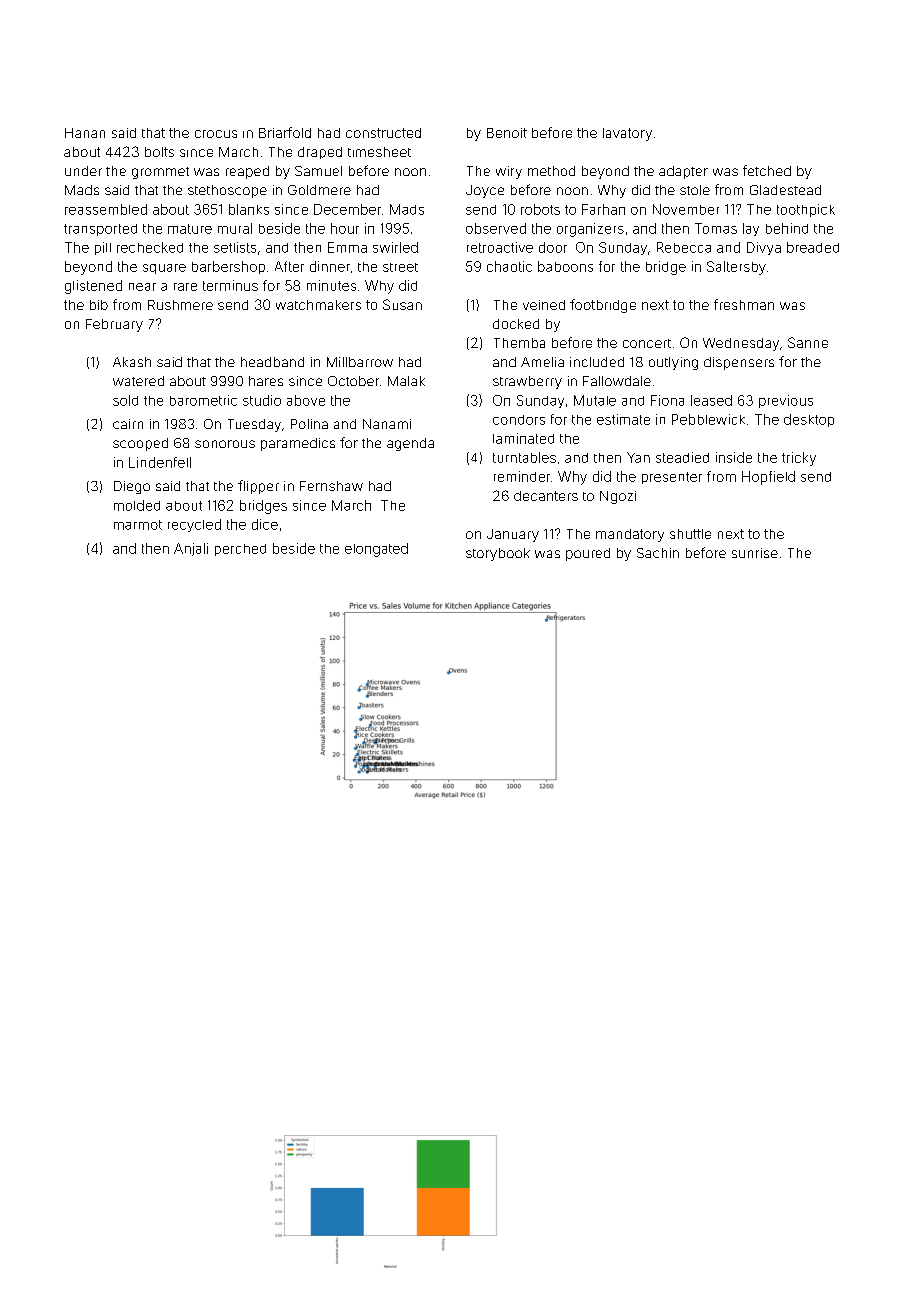 This screenshot has width=908, height=1316. What do you see at coordinates (180, 305) in the screenshot?
I see `Rushmere` at bounding box center [180, 305].
